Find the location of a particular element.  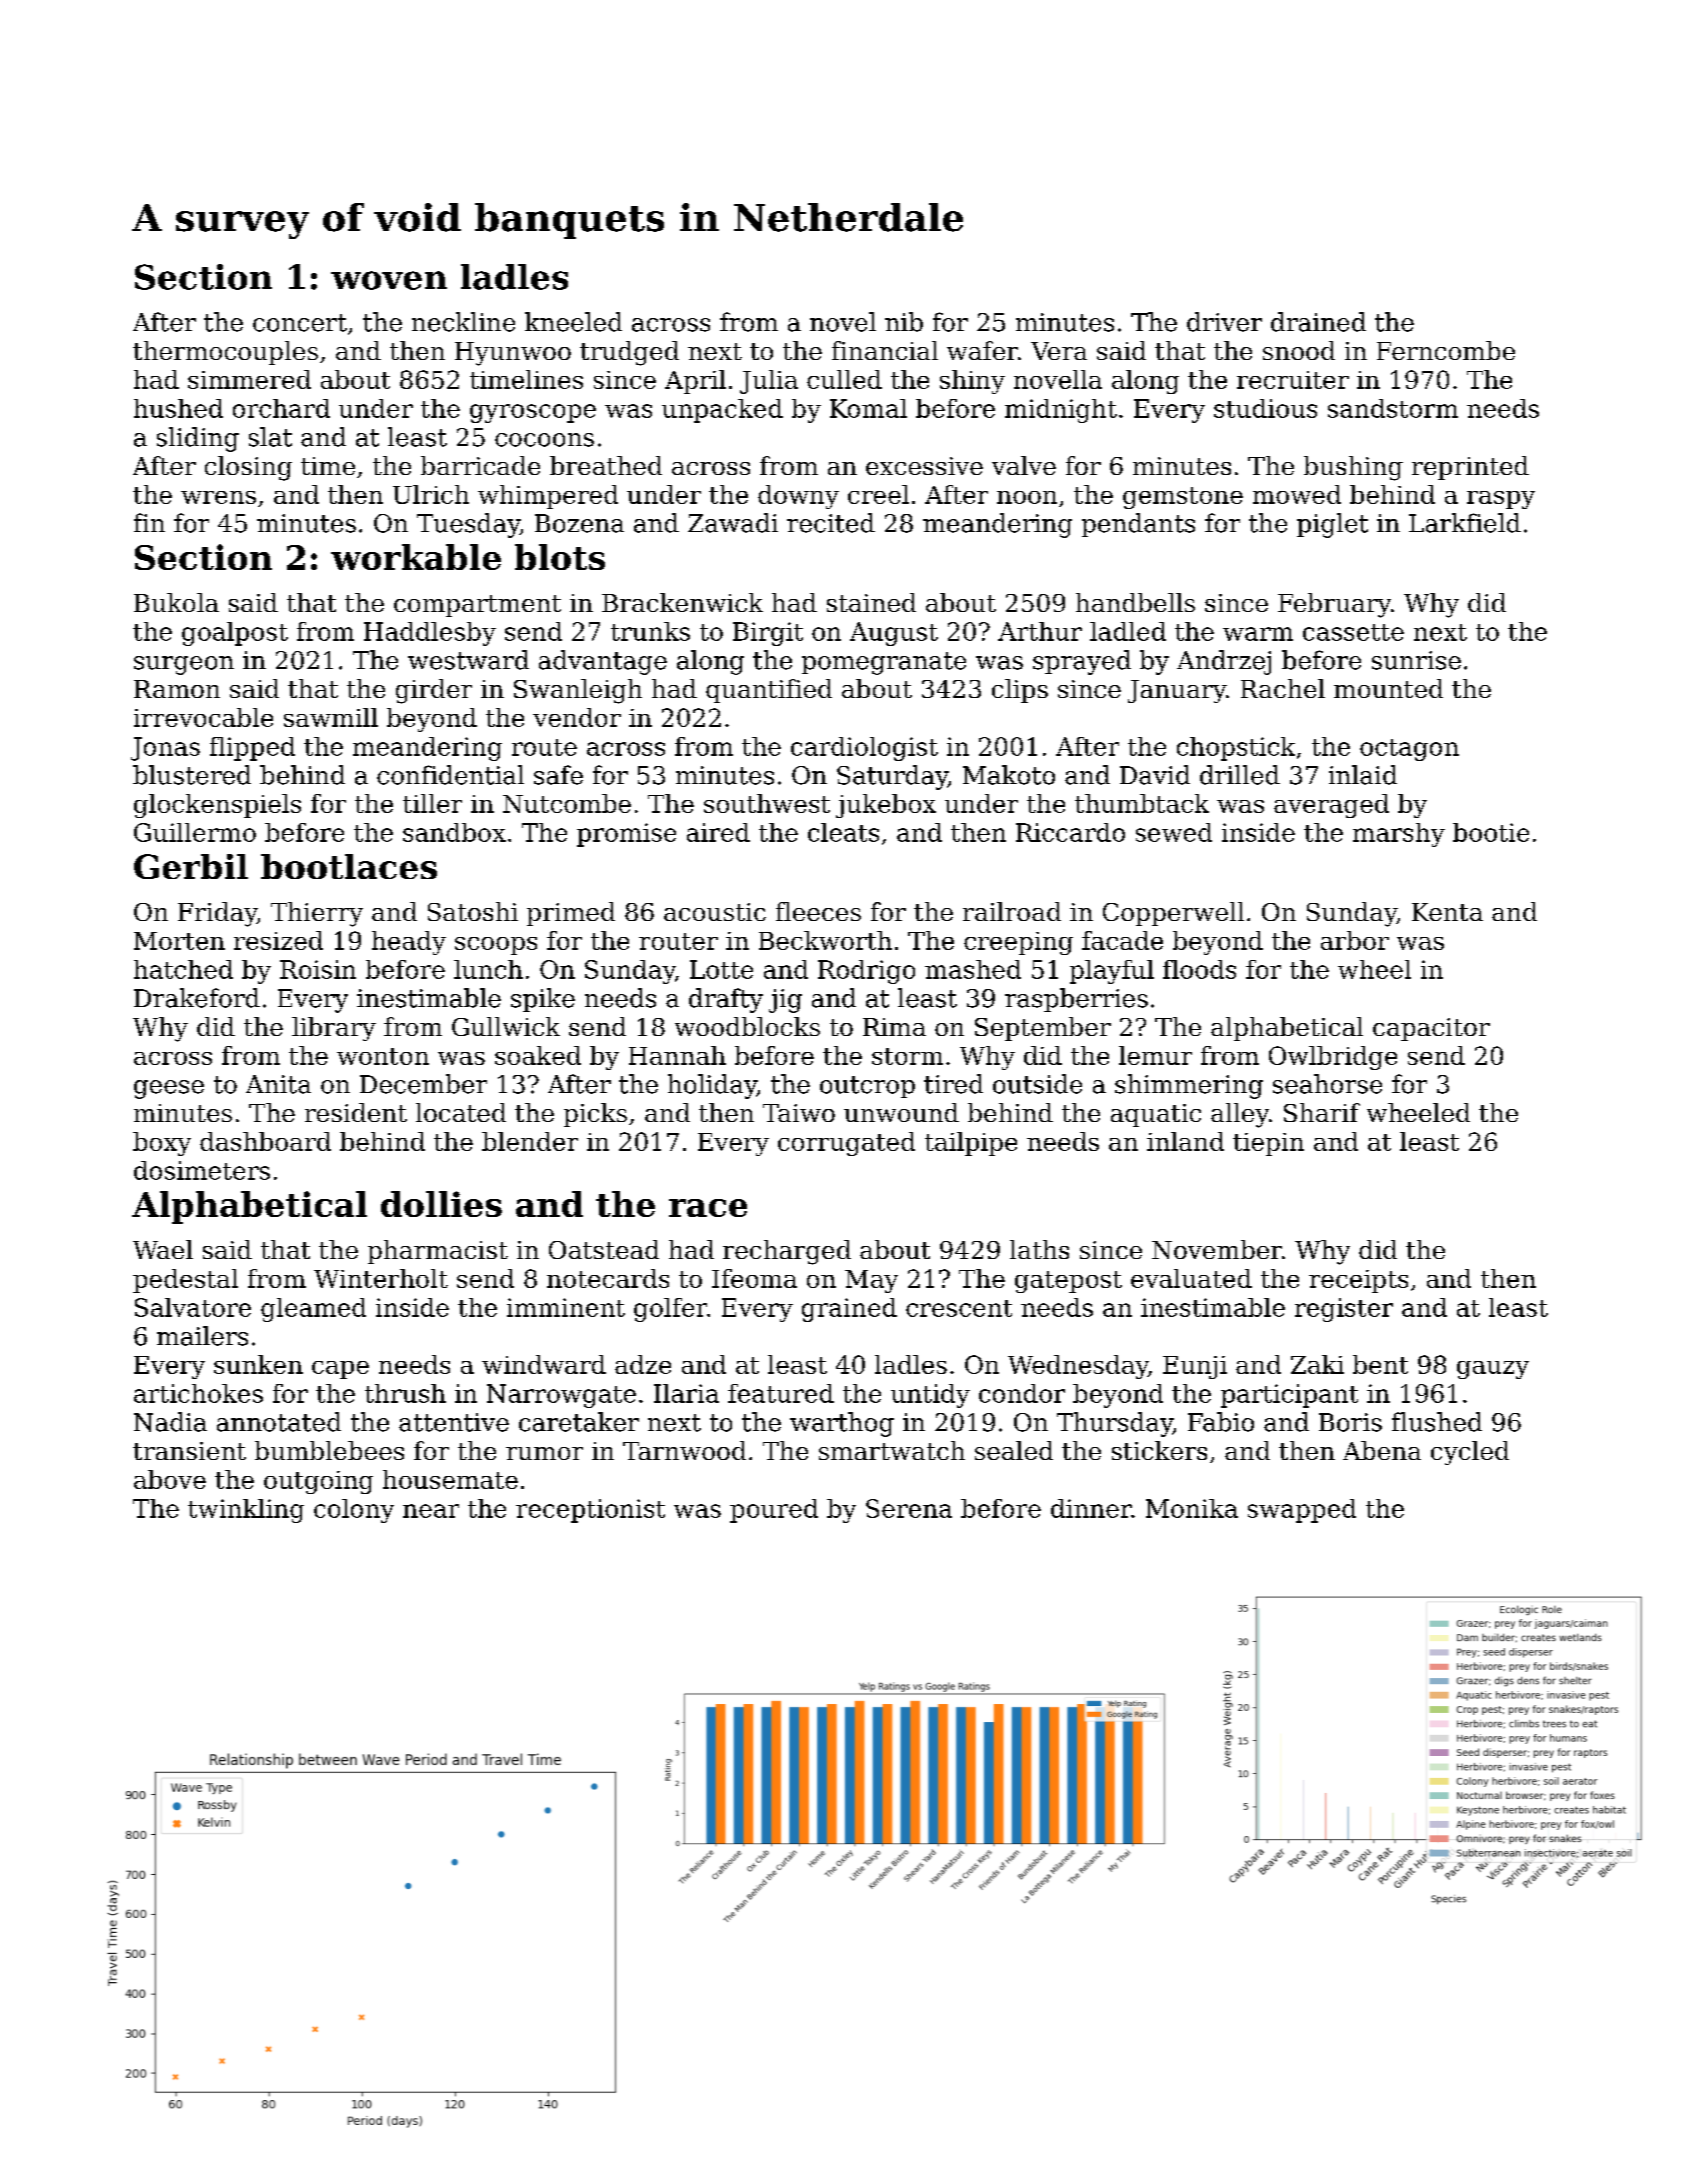

spike is located at coordinates (543, 1000).
